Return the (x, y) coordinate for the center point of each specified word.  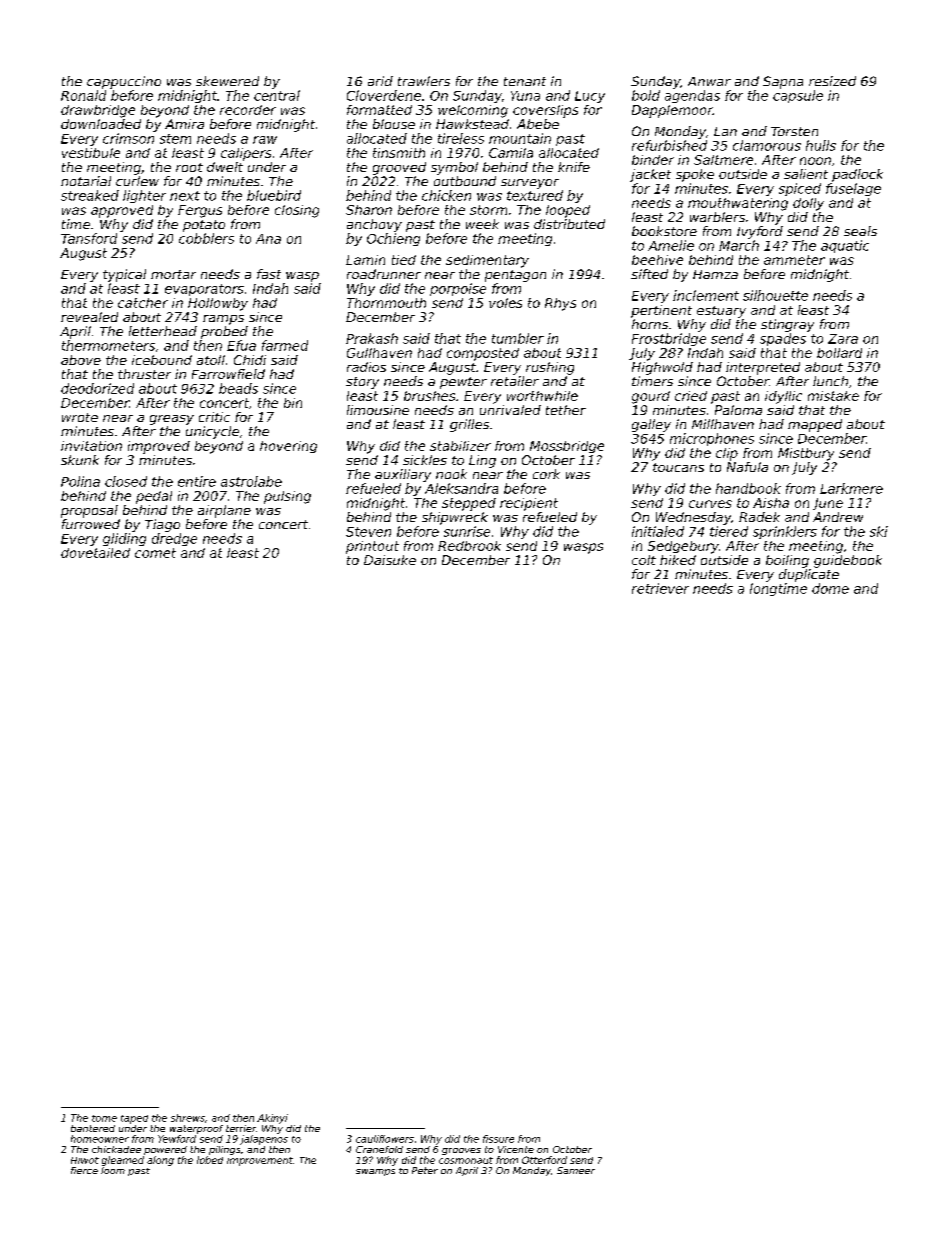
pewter (463, 383)
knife (574, 167)
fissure (498, 1139)
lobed (210, 1160)
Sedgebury (683, 547)
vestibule (91, 153)
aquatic (845, 246)
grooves (461, 1151)
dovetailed (95, 553)
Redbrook (469, 546)
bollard (839, 353)
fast (269, 274)
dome (830, 588)
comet (155, 553)
